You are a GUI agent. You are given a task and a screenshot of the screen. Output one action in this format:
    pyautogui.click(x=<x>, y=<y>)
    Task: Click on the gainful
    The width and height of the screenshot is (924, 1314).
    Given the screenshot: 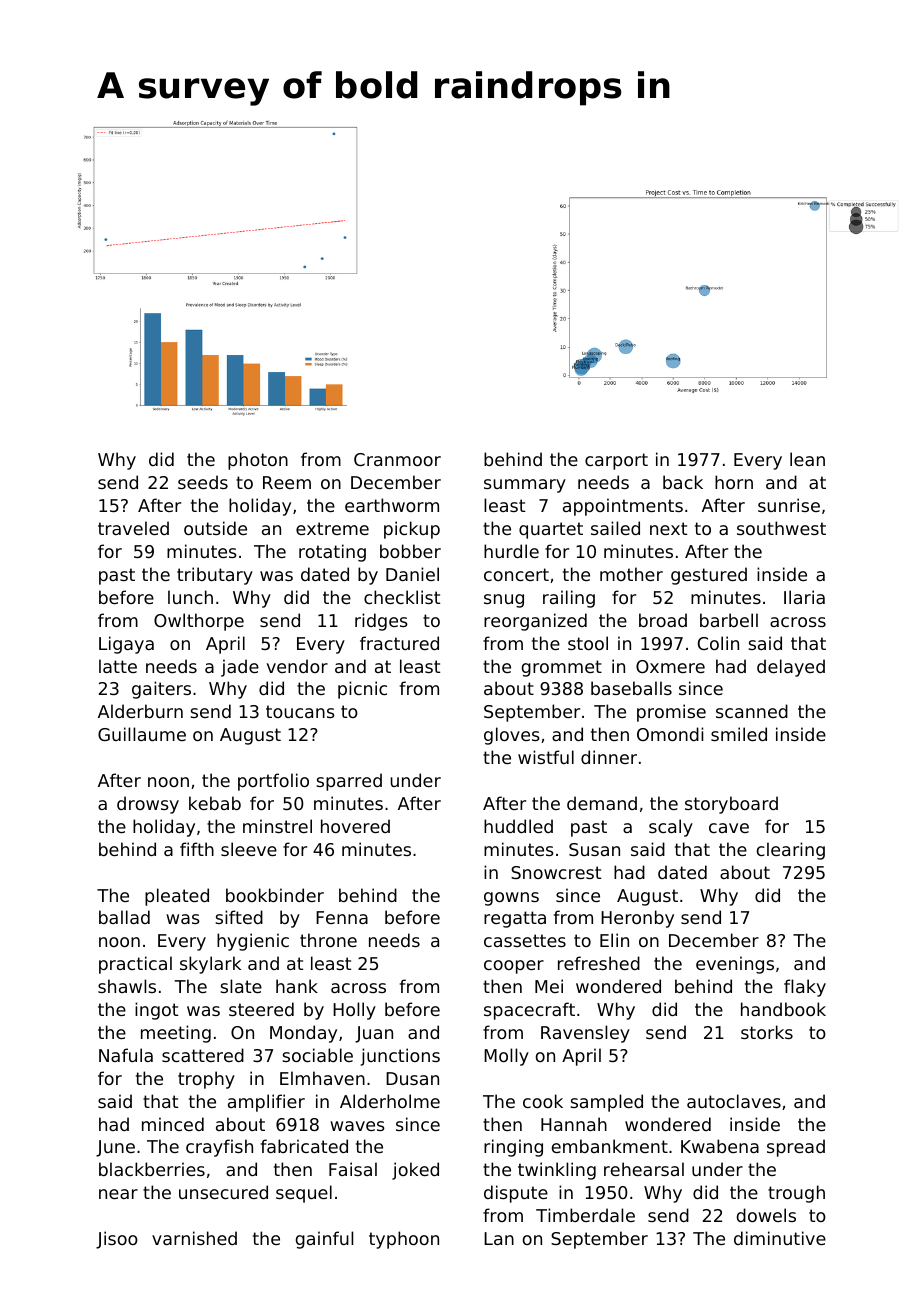 What is the action you would take?
    pyautogui.click(x=324, y=1240)
